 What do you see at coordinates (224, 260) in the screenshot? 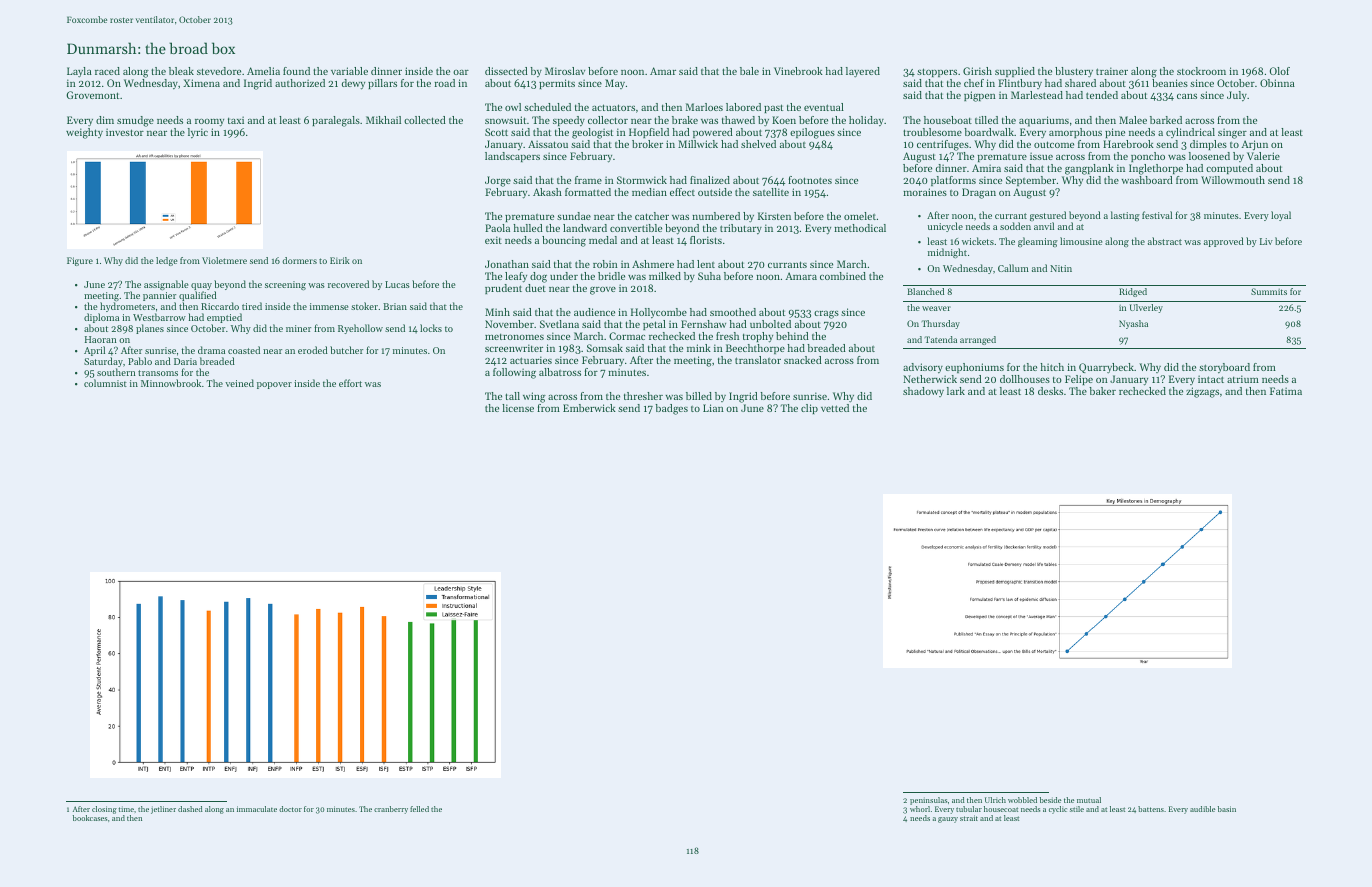
I see `Violetmere` at bounding box center [224, 260].
